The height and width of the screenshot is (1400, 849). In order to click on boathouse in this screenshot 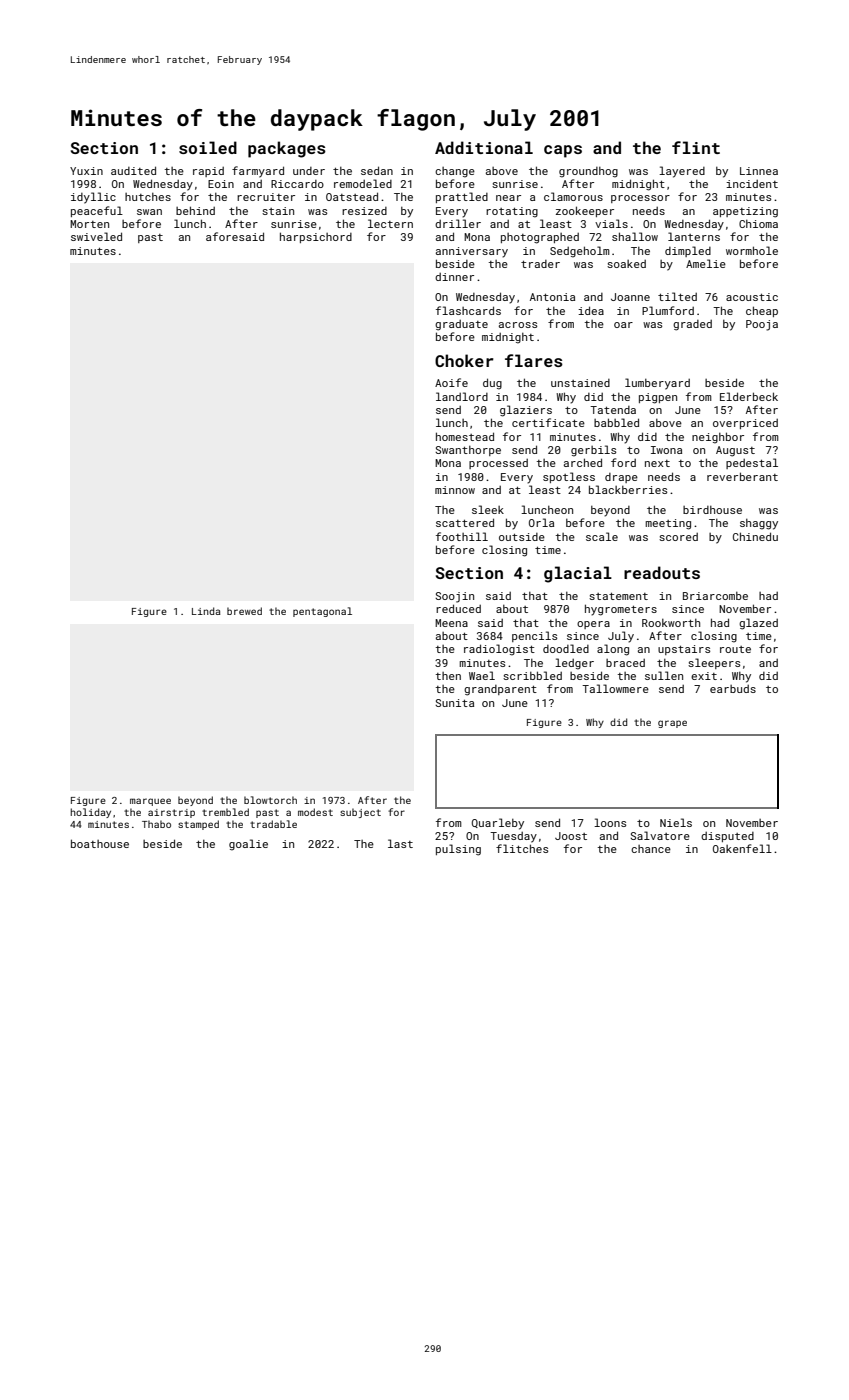, I will do `click(100, 843)`.
